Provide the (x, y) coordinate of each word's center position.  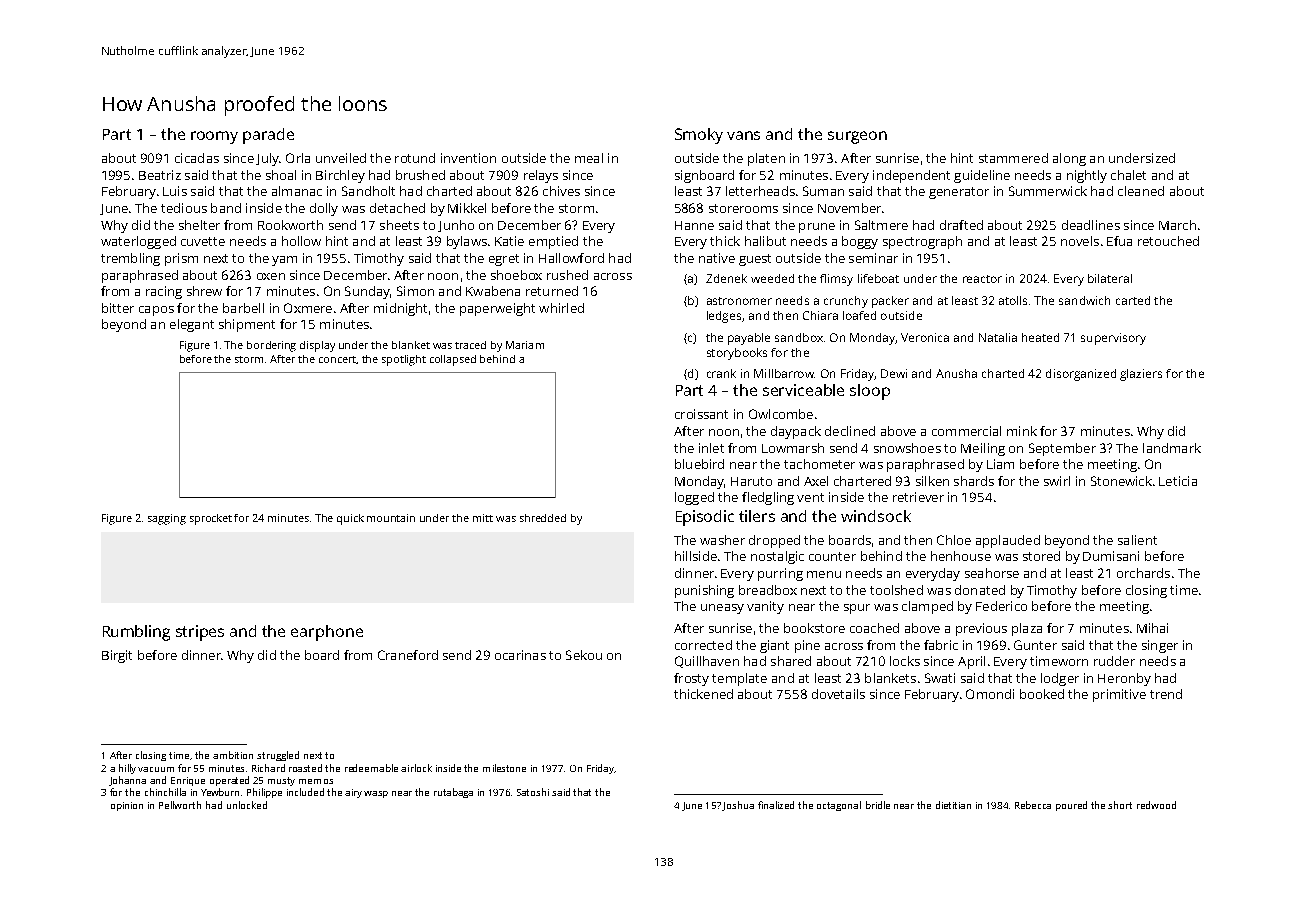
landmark (1172, 448)
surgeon (857, 137)
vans (743, 135)
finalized (776, 805)
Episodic (705, 518)
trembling (130, 259)
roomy (214, 137)
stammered (1013, 158)
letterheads (760, 191)
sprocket (211, 519)
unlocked (247, 805)
